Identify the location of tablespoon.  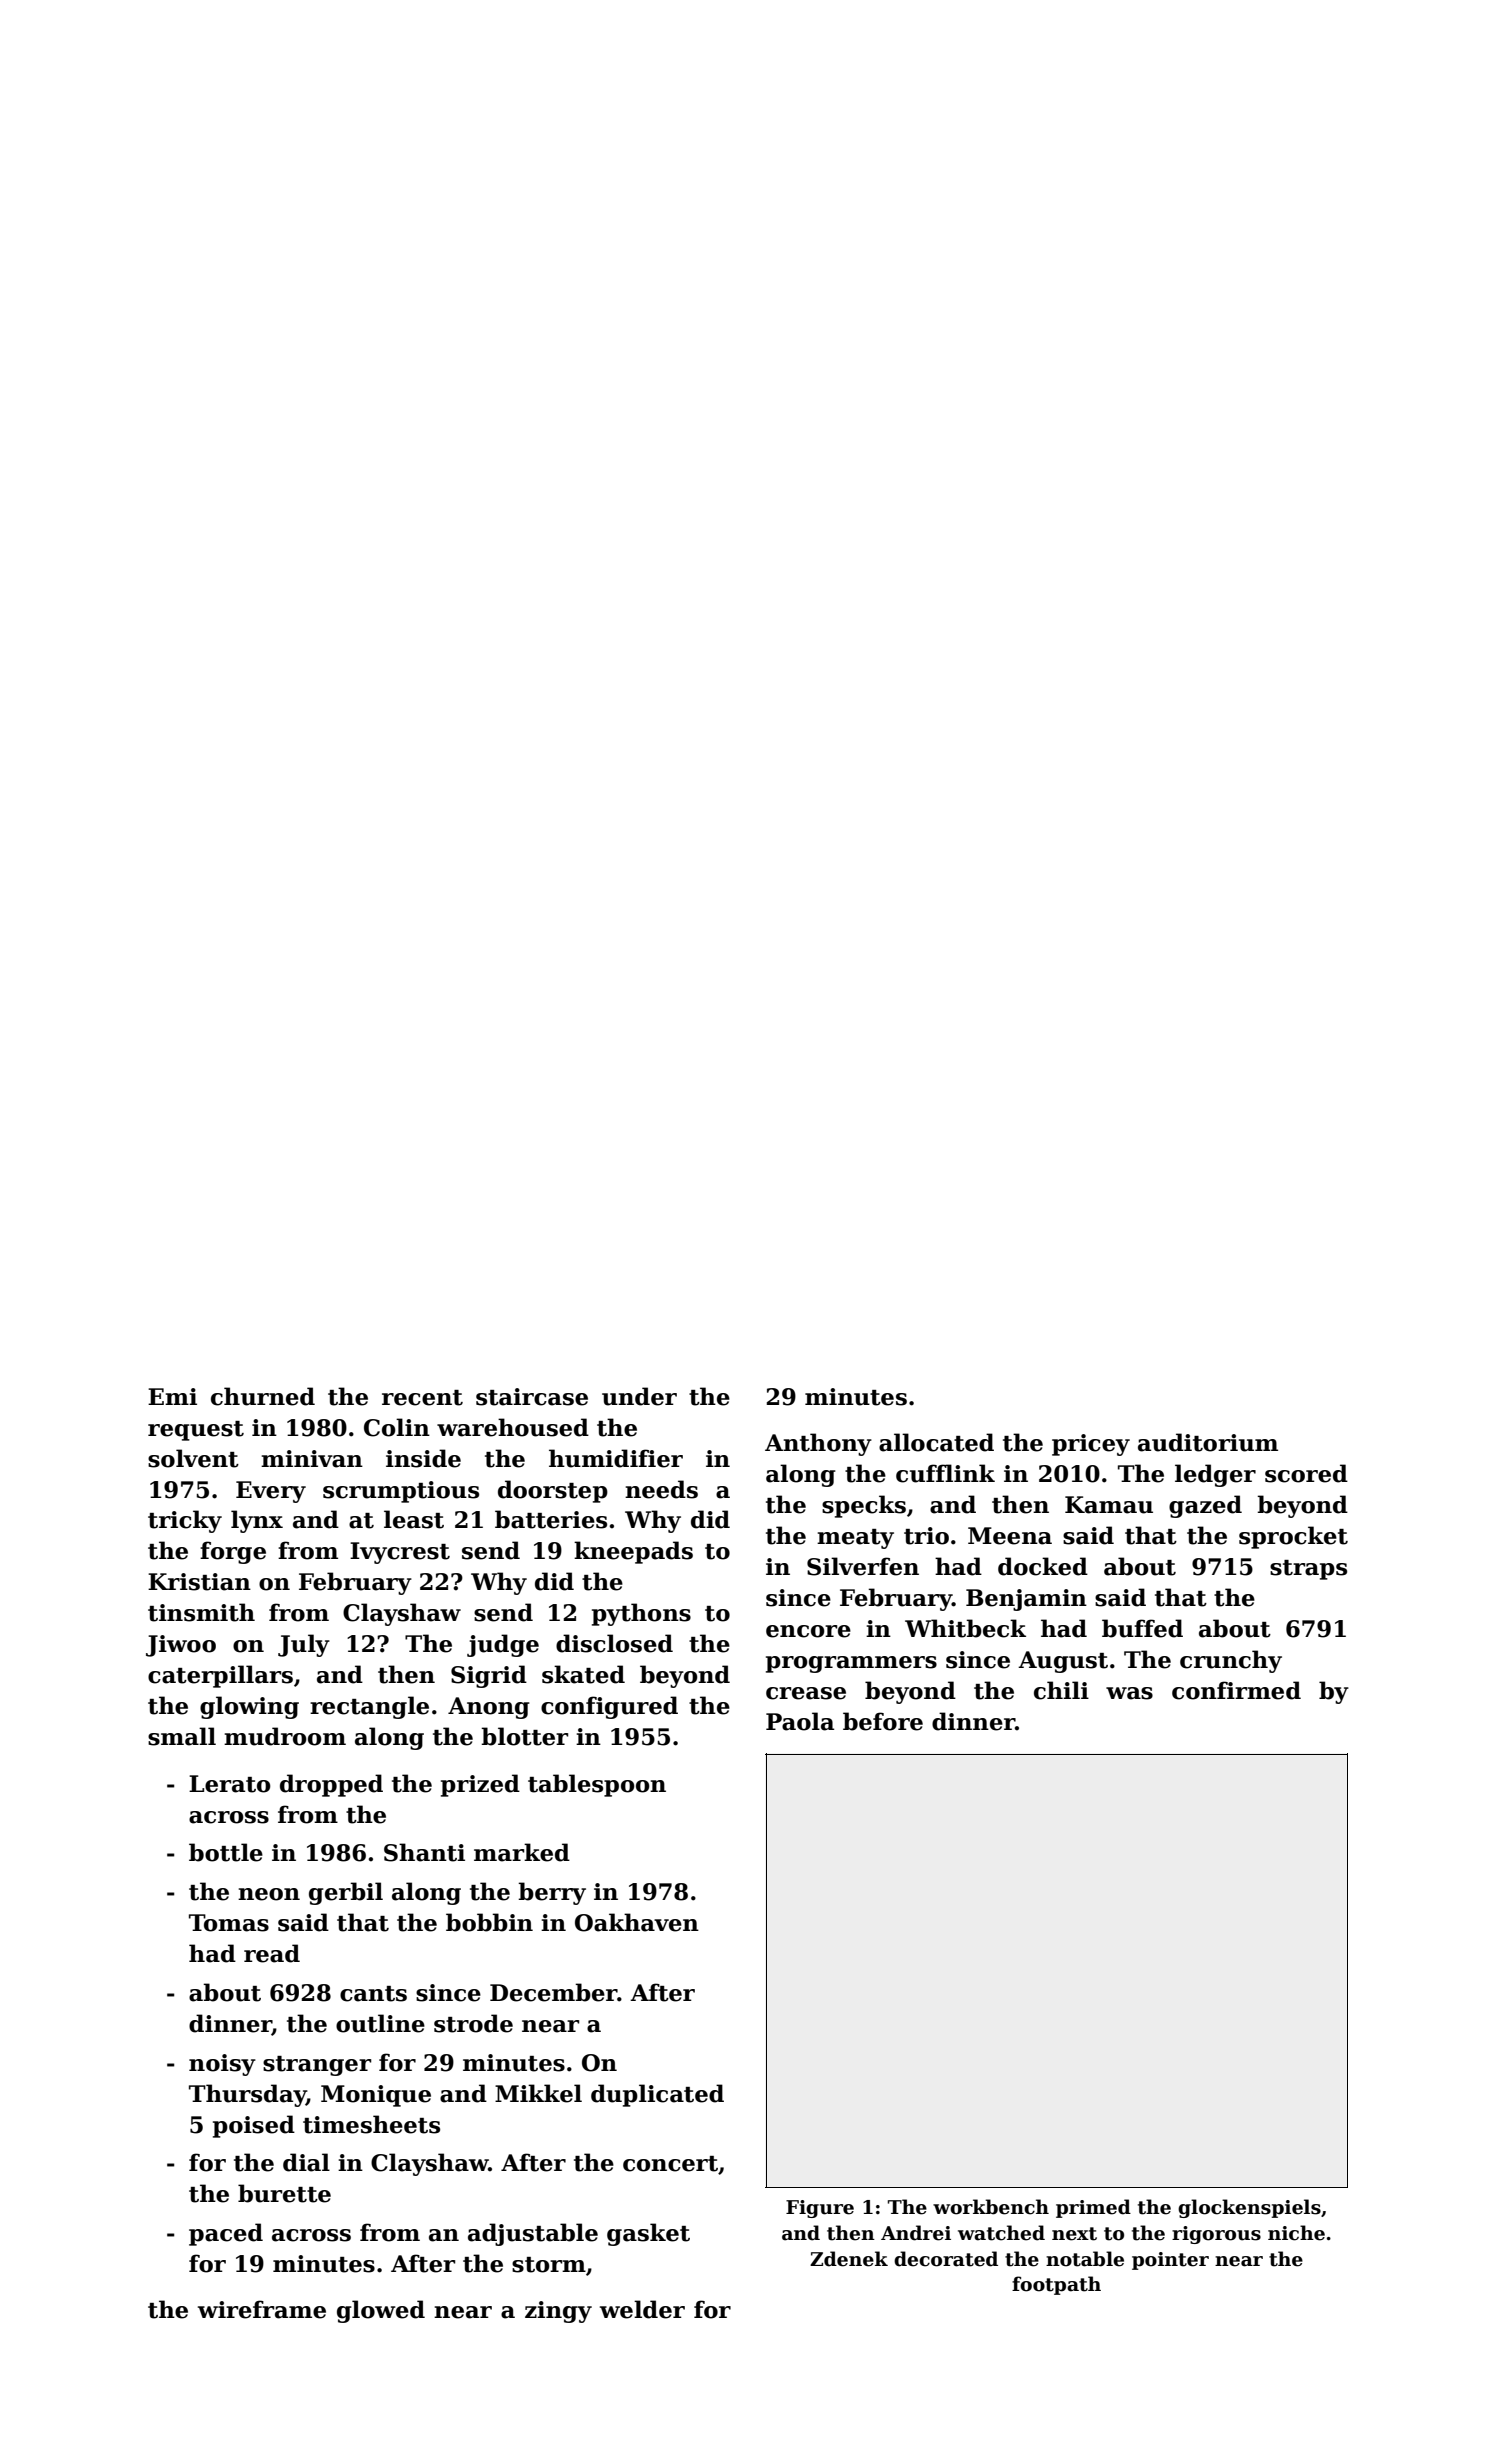
(597, 1785).
